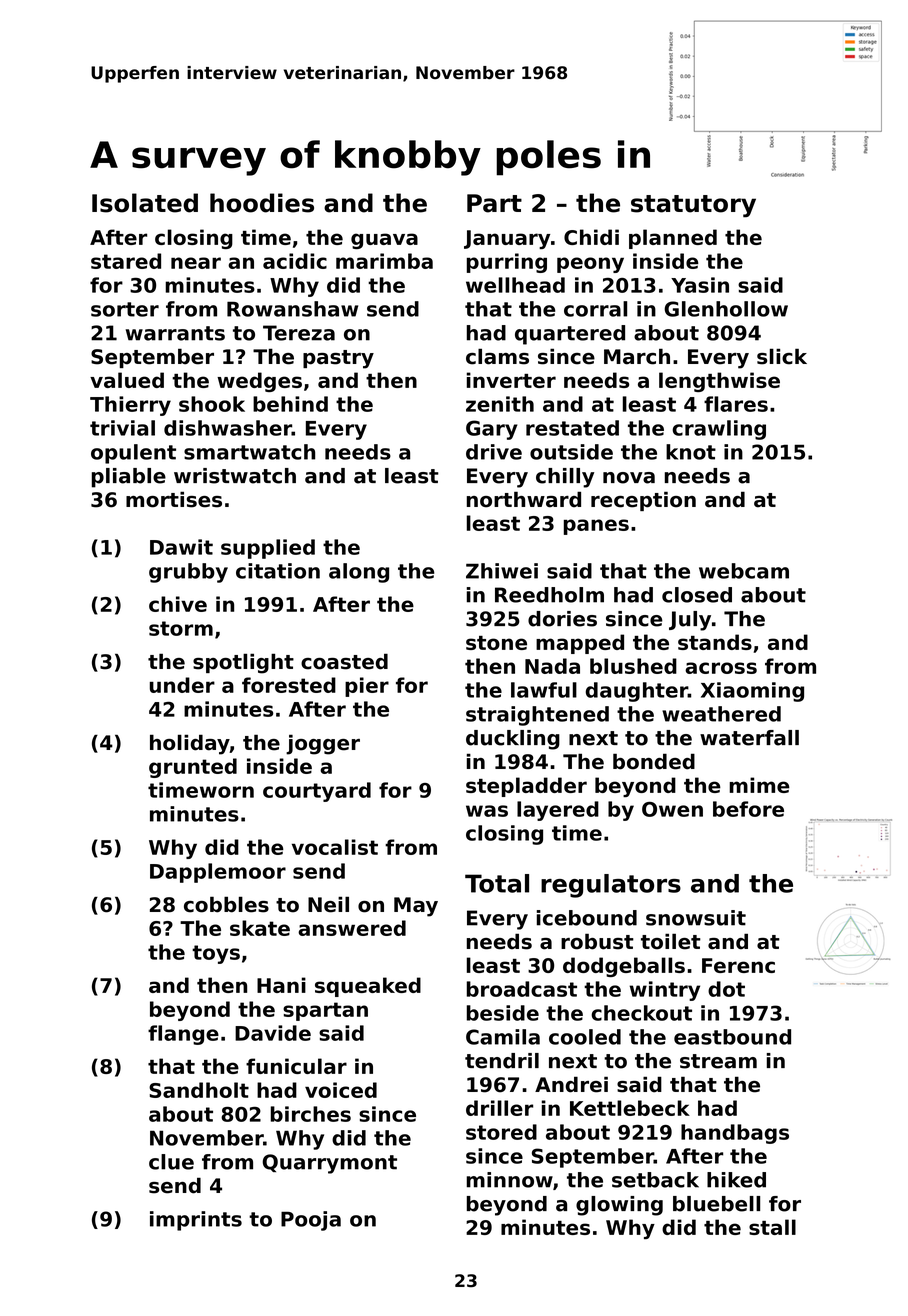 The image size is (908, 1316). Describe the element at coordinates (526, 787) in the document. I see `stepladder` at that location.
